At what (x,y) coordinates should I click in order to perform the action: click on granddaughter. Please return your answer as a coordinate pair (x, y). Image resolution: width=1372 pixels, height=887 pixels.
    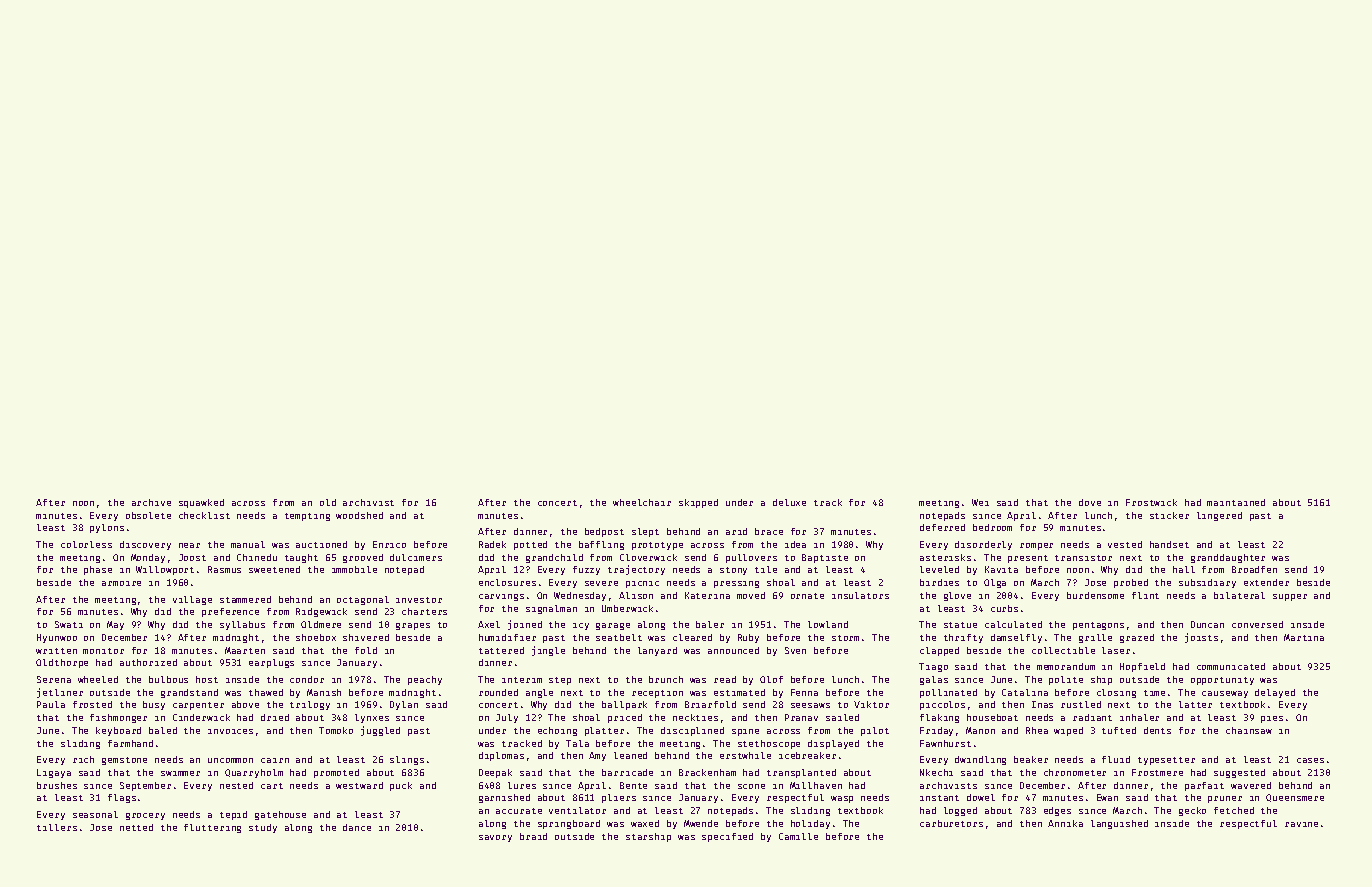
    Looking at the image, I should click on (1228, 558).
